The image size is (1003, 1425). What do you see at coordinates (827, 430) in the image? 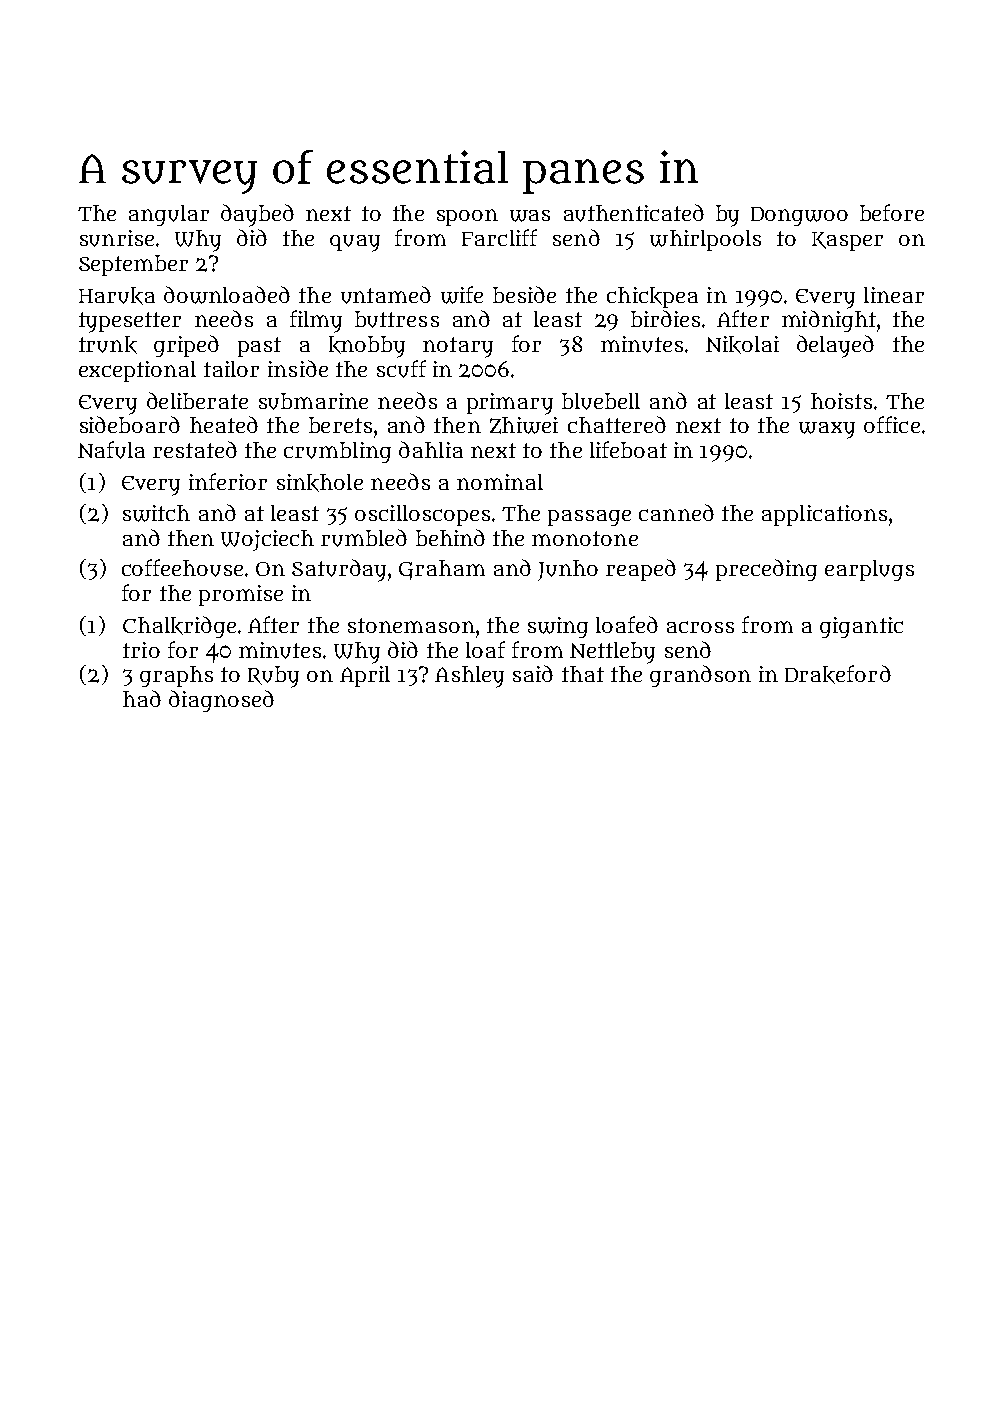
I see `waxy` at bounding box center [827, 430].
